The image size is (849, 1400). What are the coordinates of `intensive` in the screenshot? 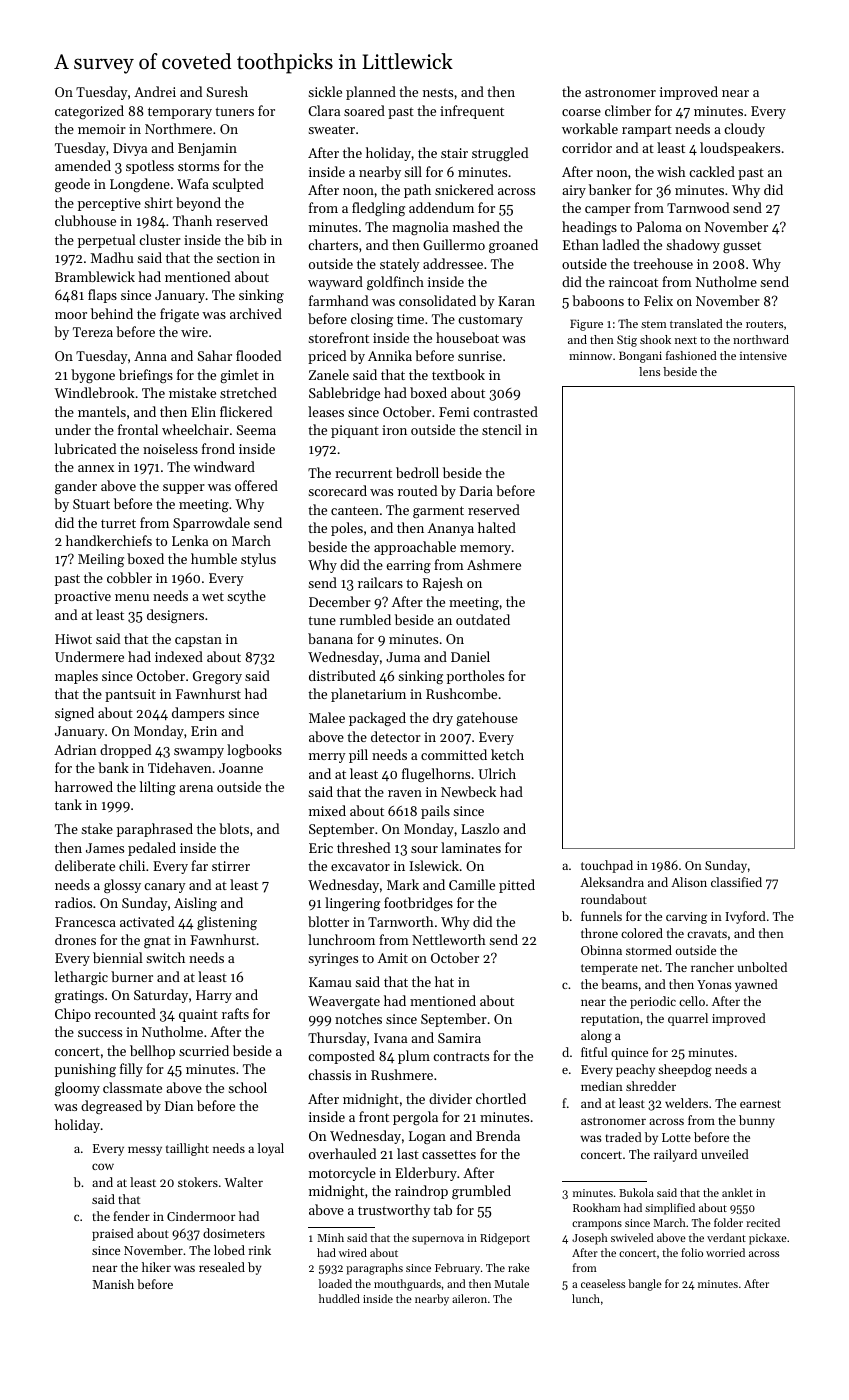 It's located at (763, 355).
